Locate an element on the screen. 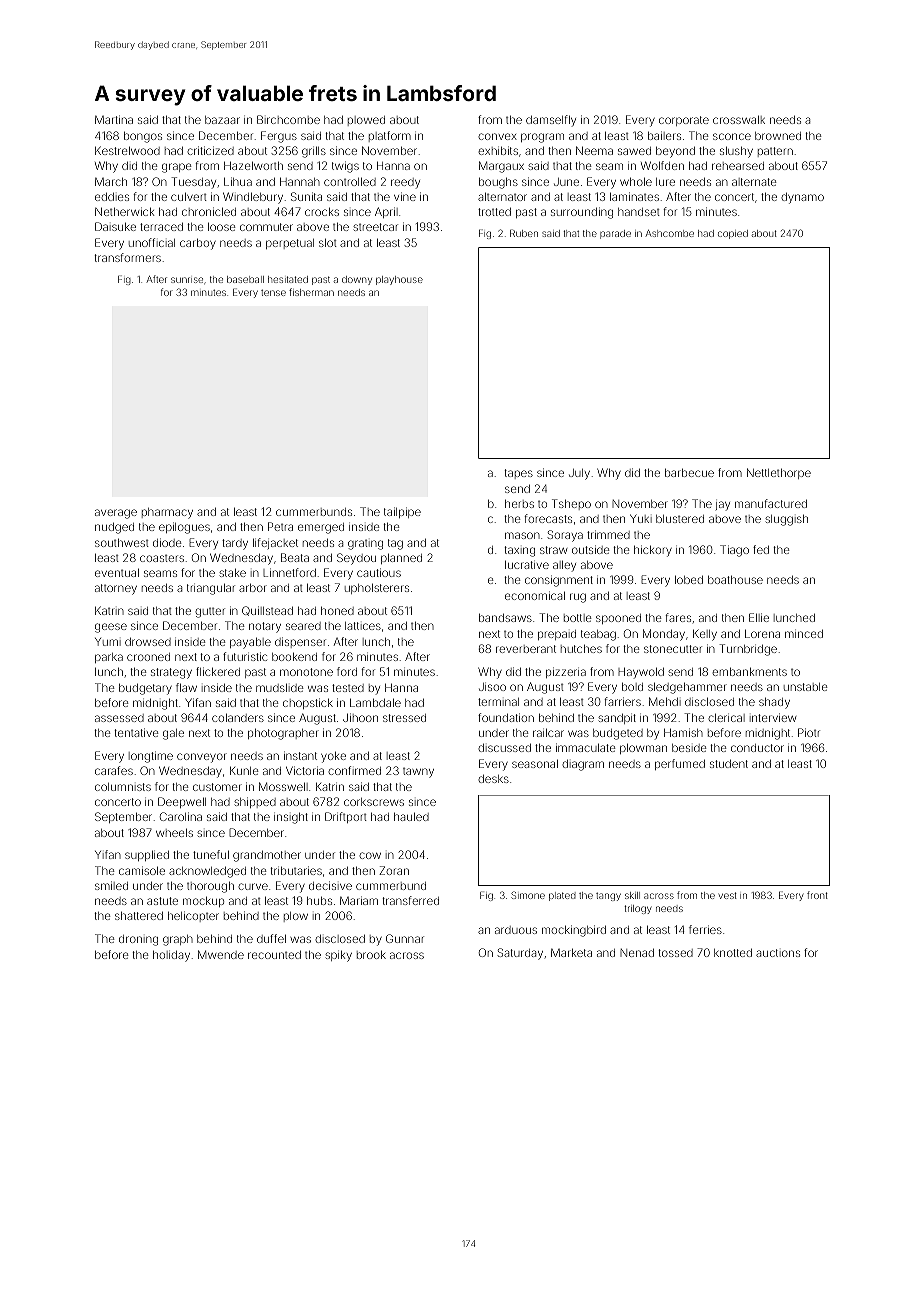 The image size is (924, 1308). colanders is located at coordinates (238, 717).
